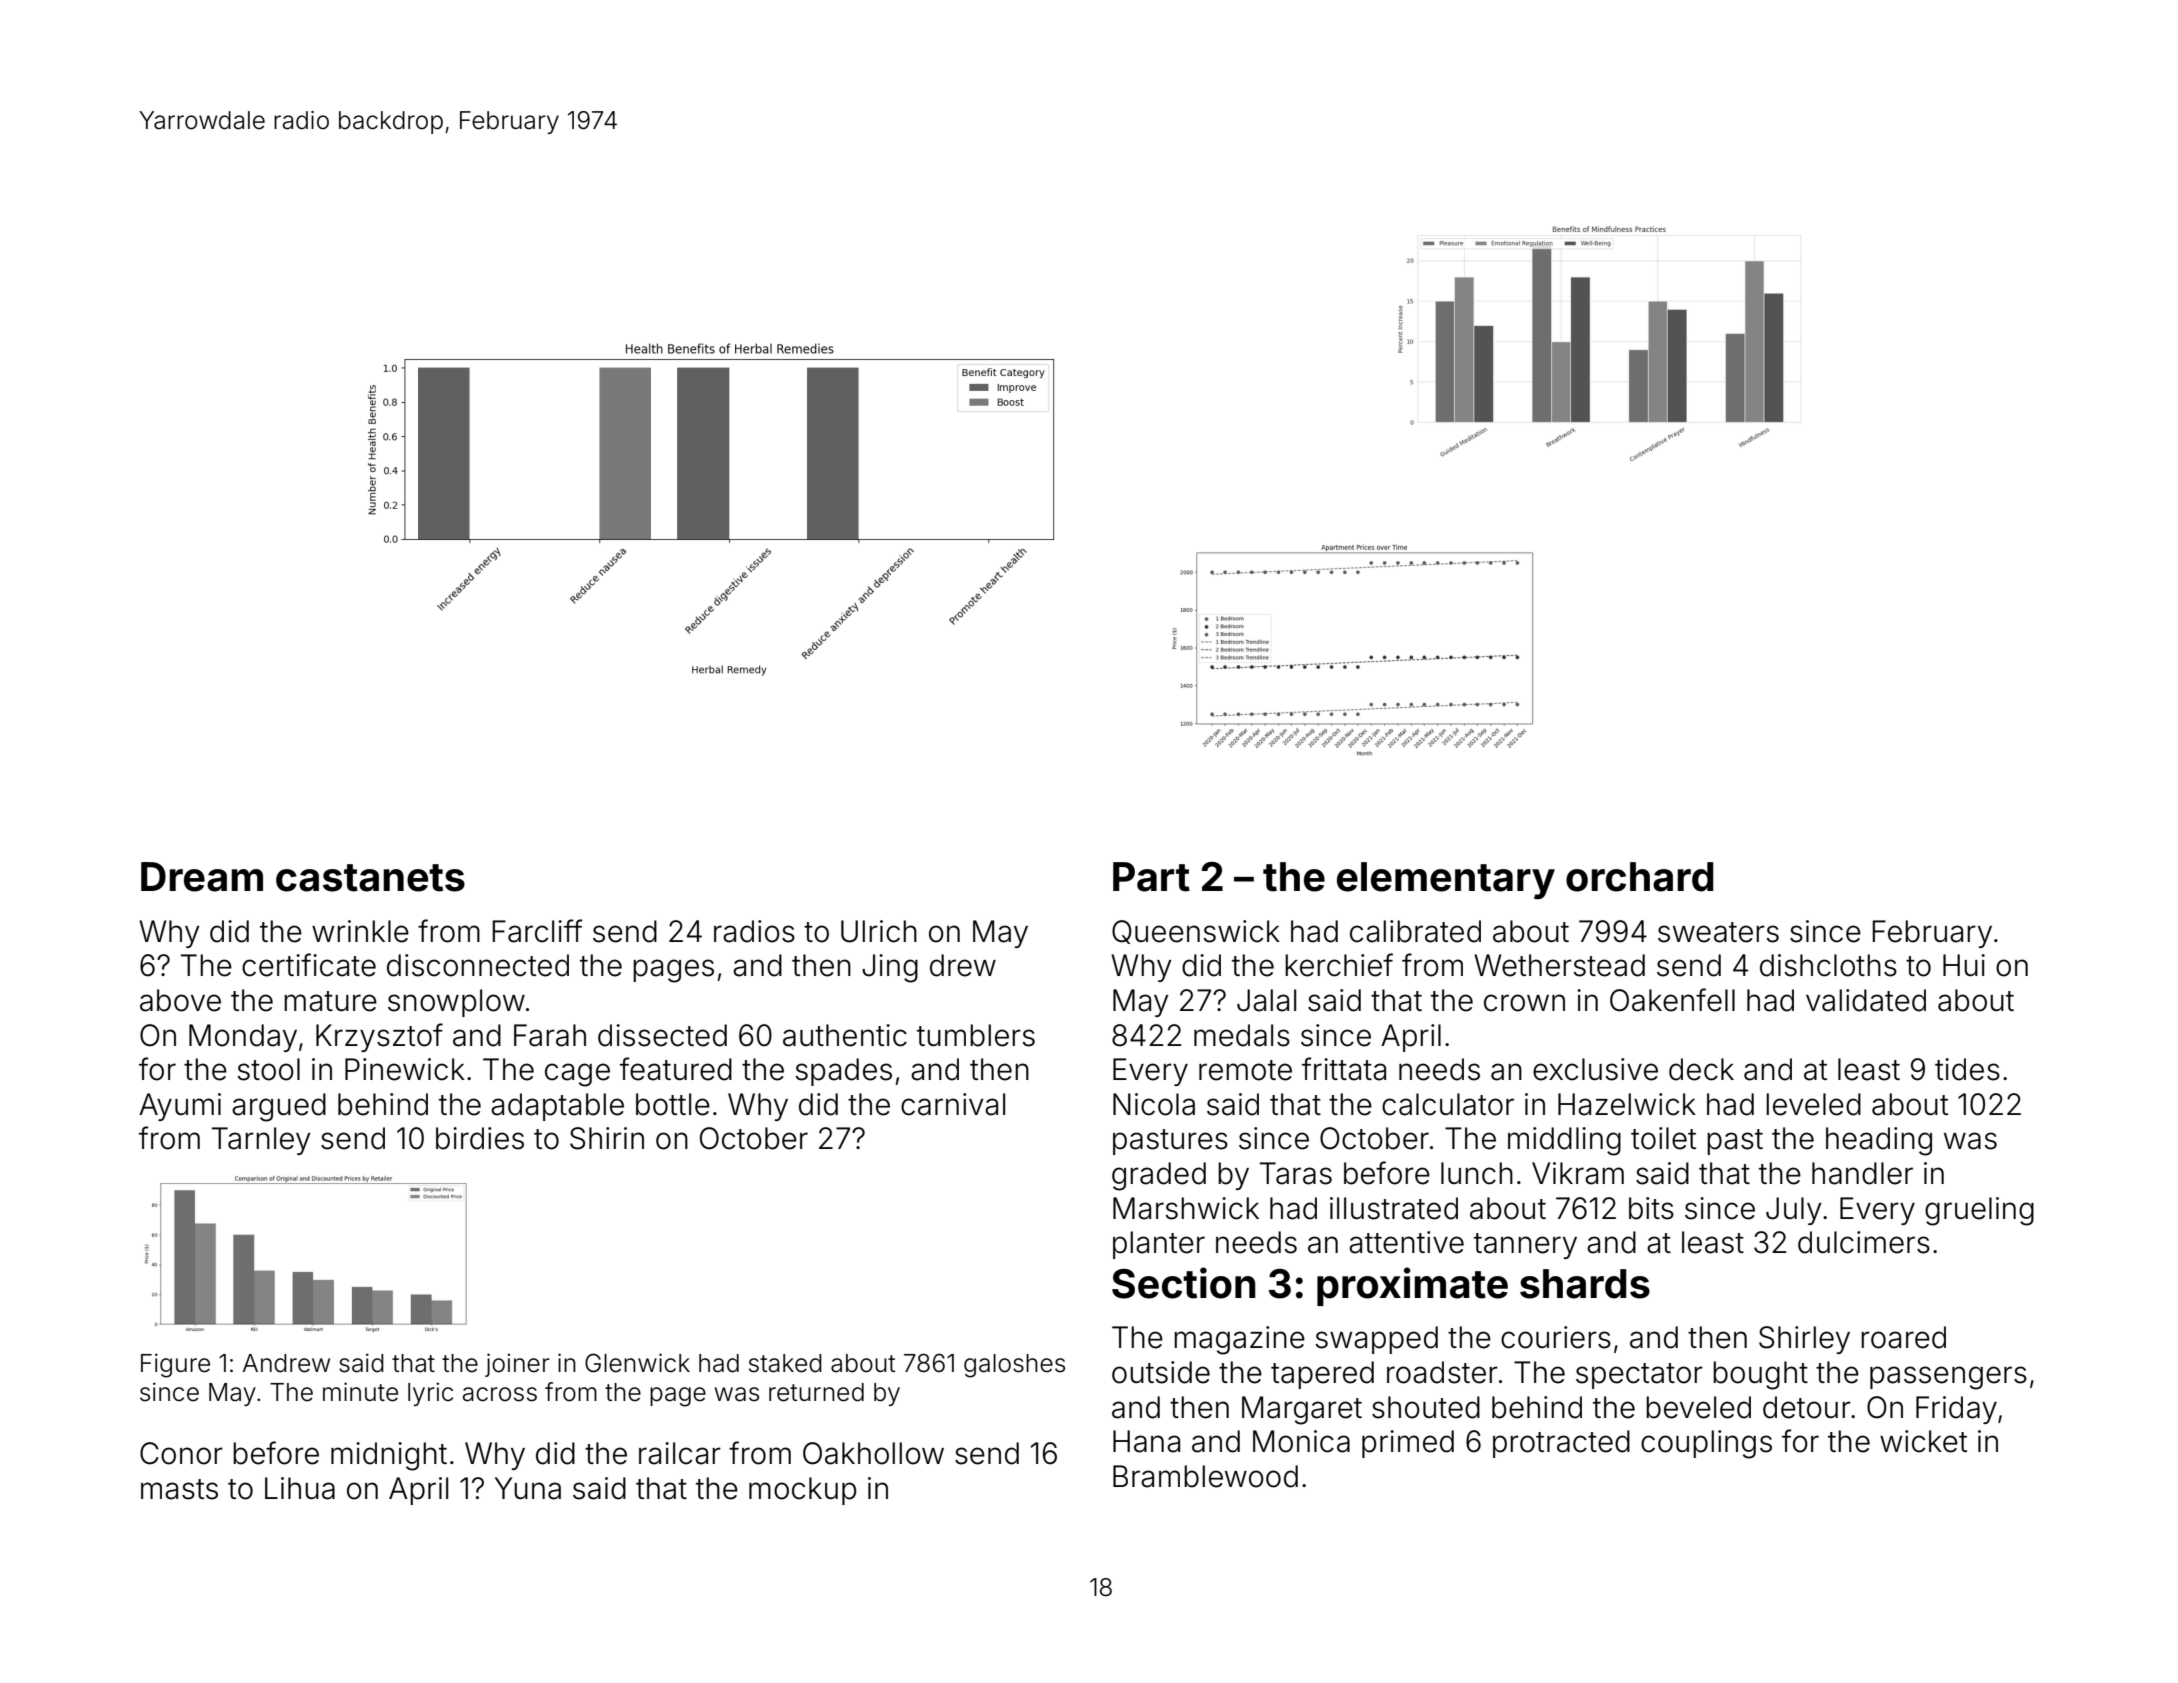 The height and width of the image is (1683, 2178). I want to click on certificate, so click(309, 965).
